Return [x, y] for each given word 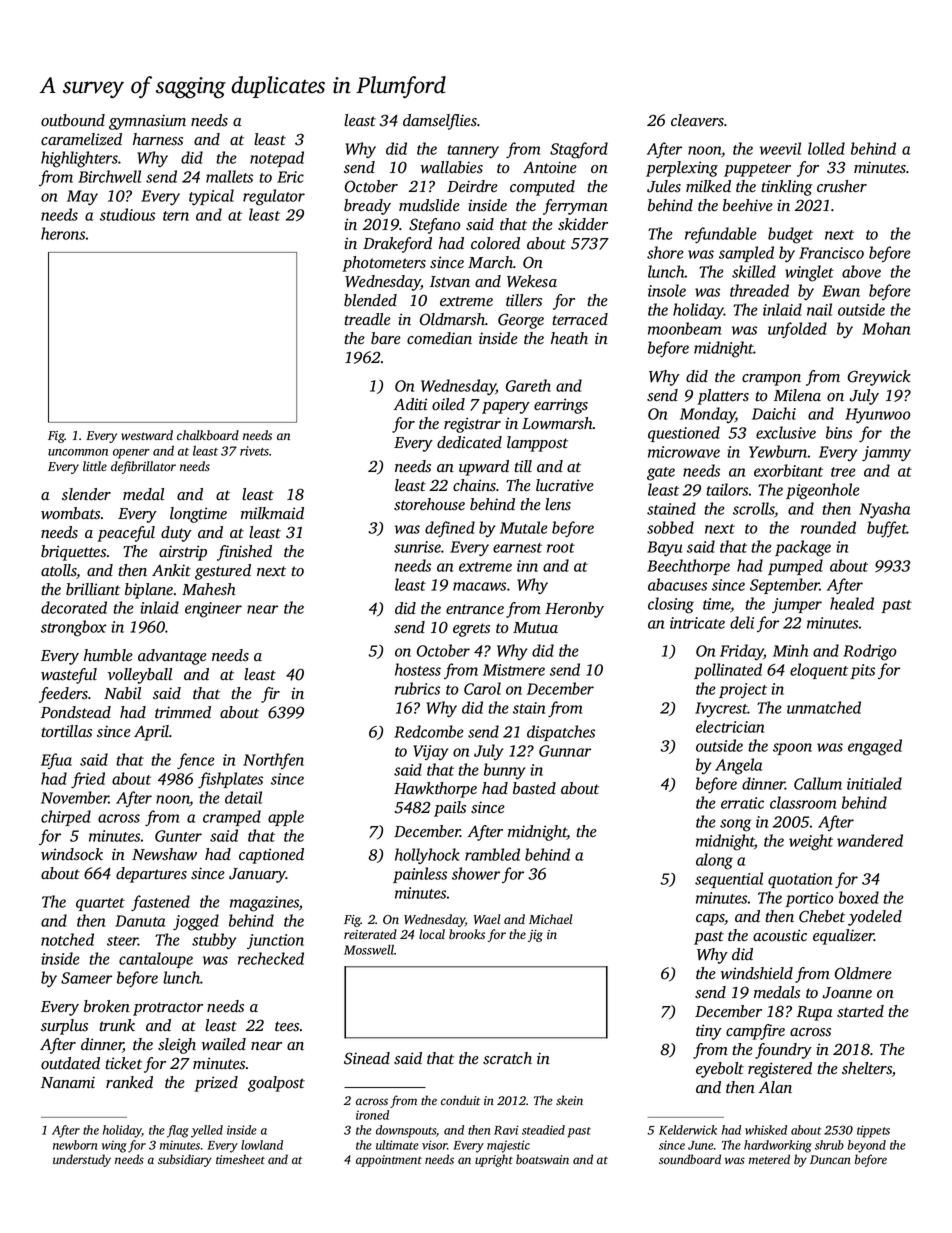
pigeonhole [822, 491]
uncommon [78, 452]
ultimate [397, 1145]
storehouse [429, 504]
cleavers [697, 120]
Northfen [273, 761]
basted [534, 788]
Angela [738, 766]
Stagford [579, 150]
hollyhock [427, 856]
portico [809, 899]
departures [151, 875]
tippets [873, 1131]
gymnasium [147, 122]
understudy [82, 1160]
